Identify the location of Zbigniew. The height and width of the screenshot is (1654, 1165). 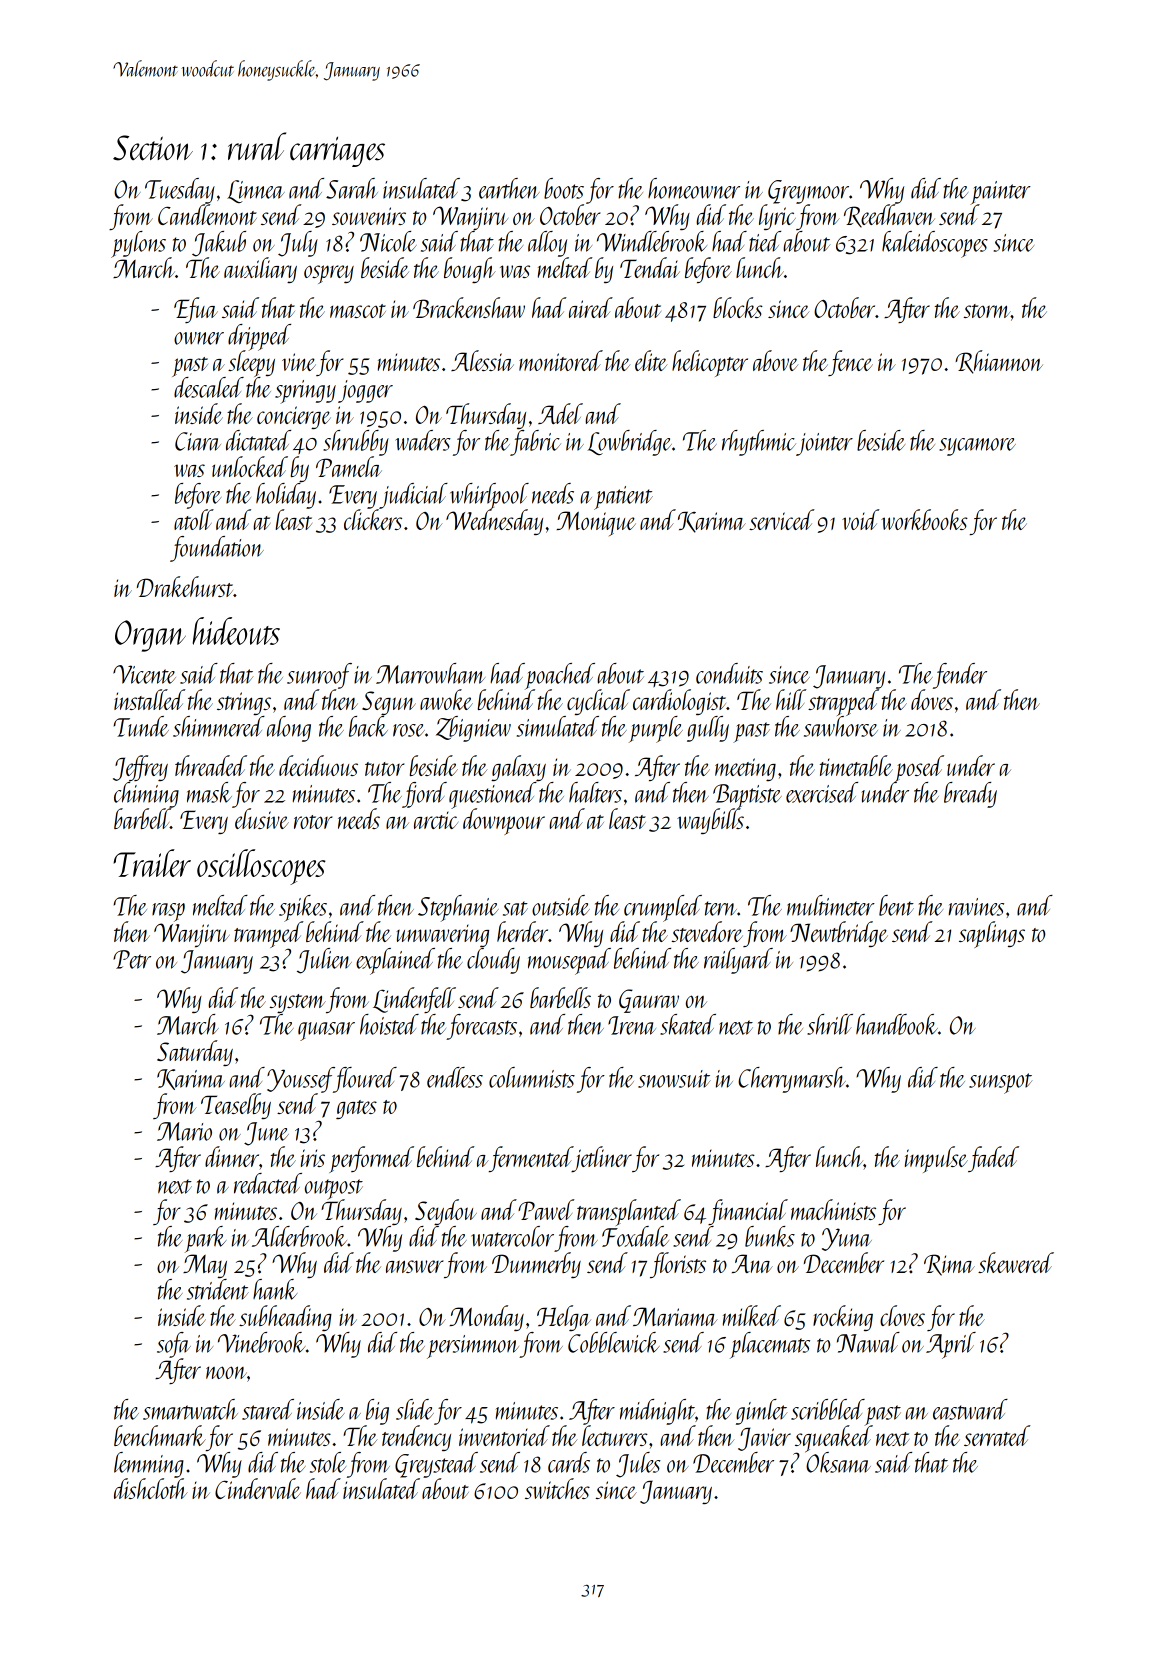
(473, 729).
